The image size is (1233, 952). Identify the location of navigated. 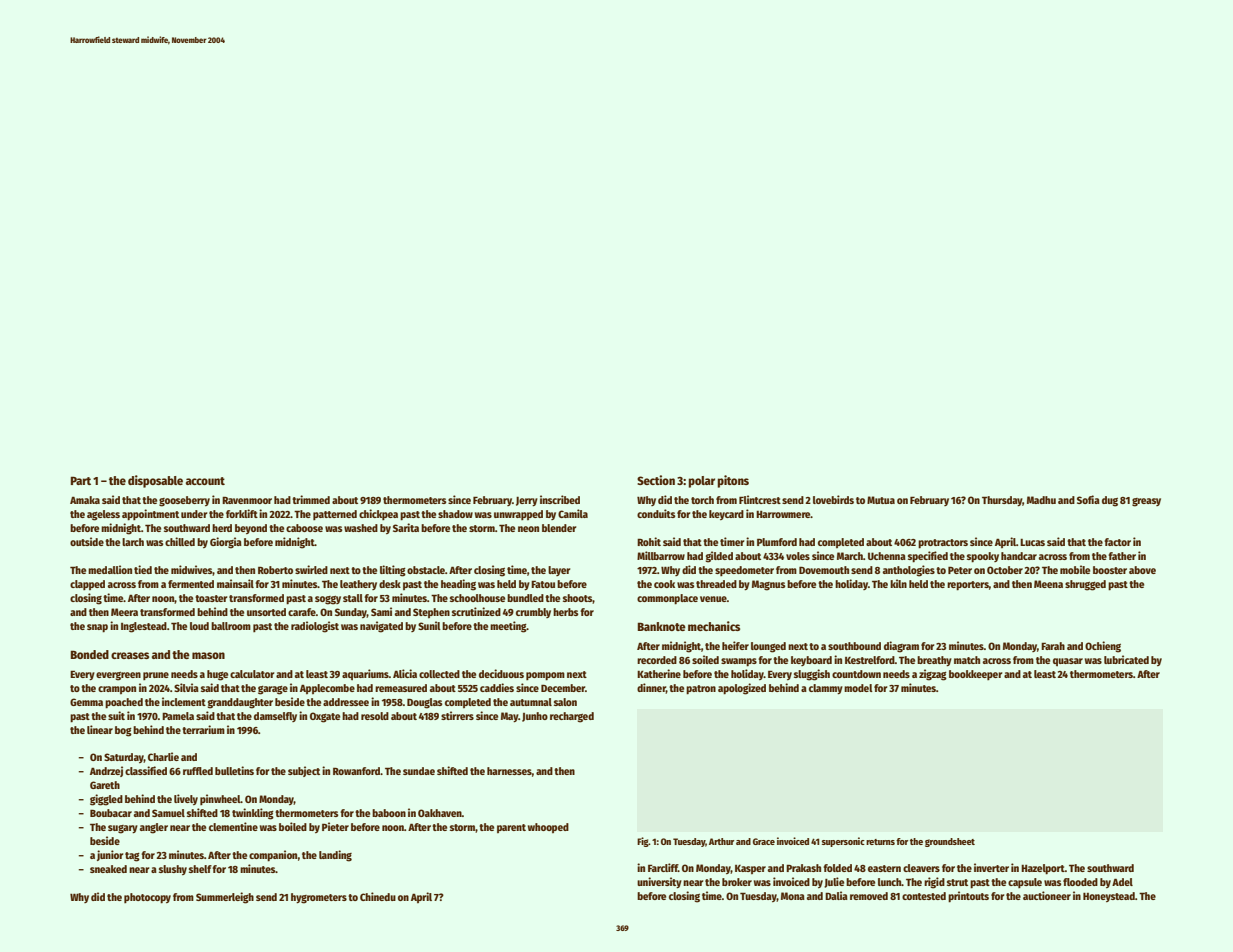
(381, 627).
